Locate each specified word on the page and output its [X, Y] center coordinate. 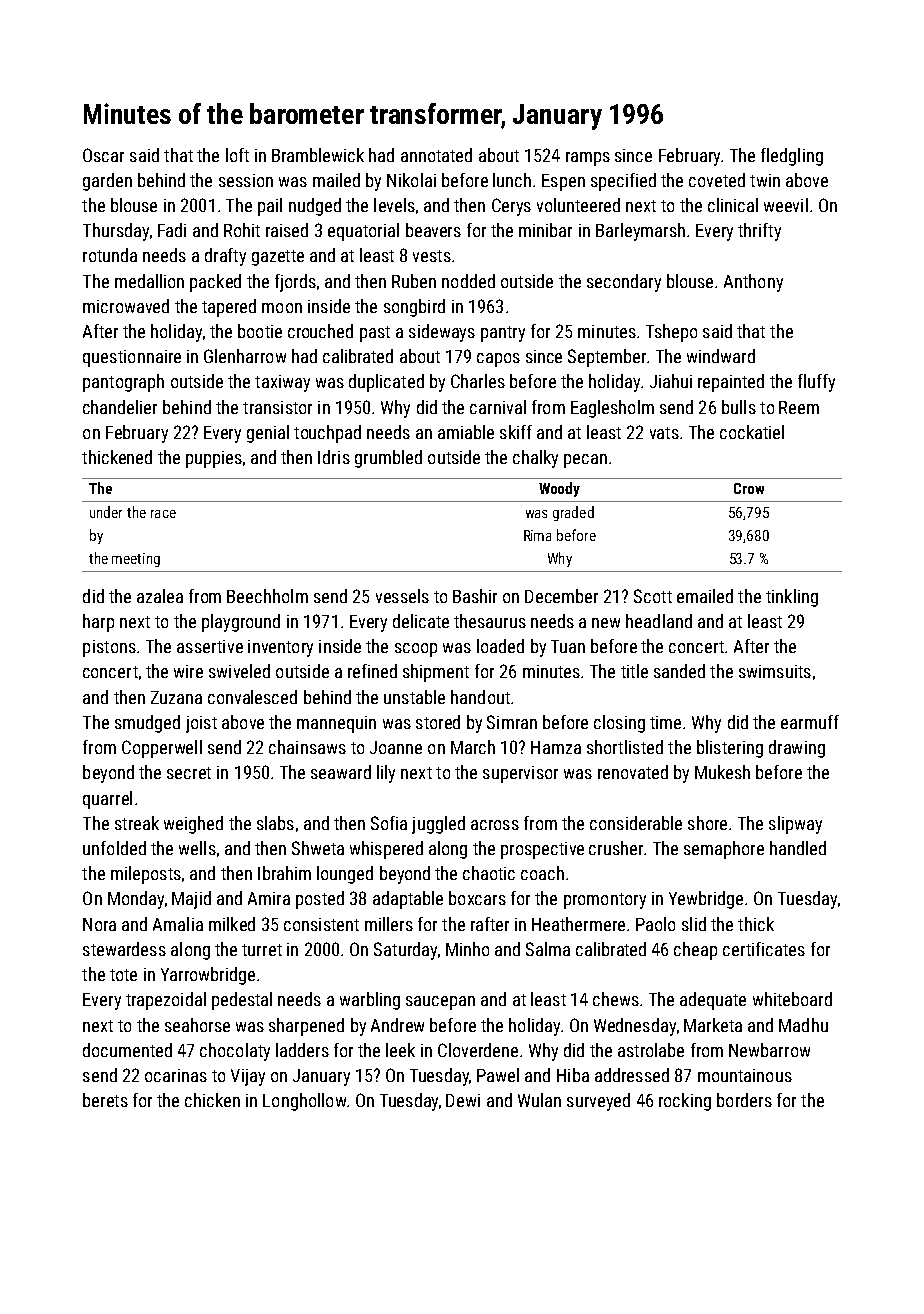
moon [282, 308]
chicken [212, 1100]
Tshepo [671, 333]
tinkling [792, 598]
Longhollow [304, 1102]
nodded [468, 281]
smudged [147, 724]
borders [744, 1100]
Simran [512, 722]
